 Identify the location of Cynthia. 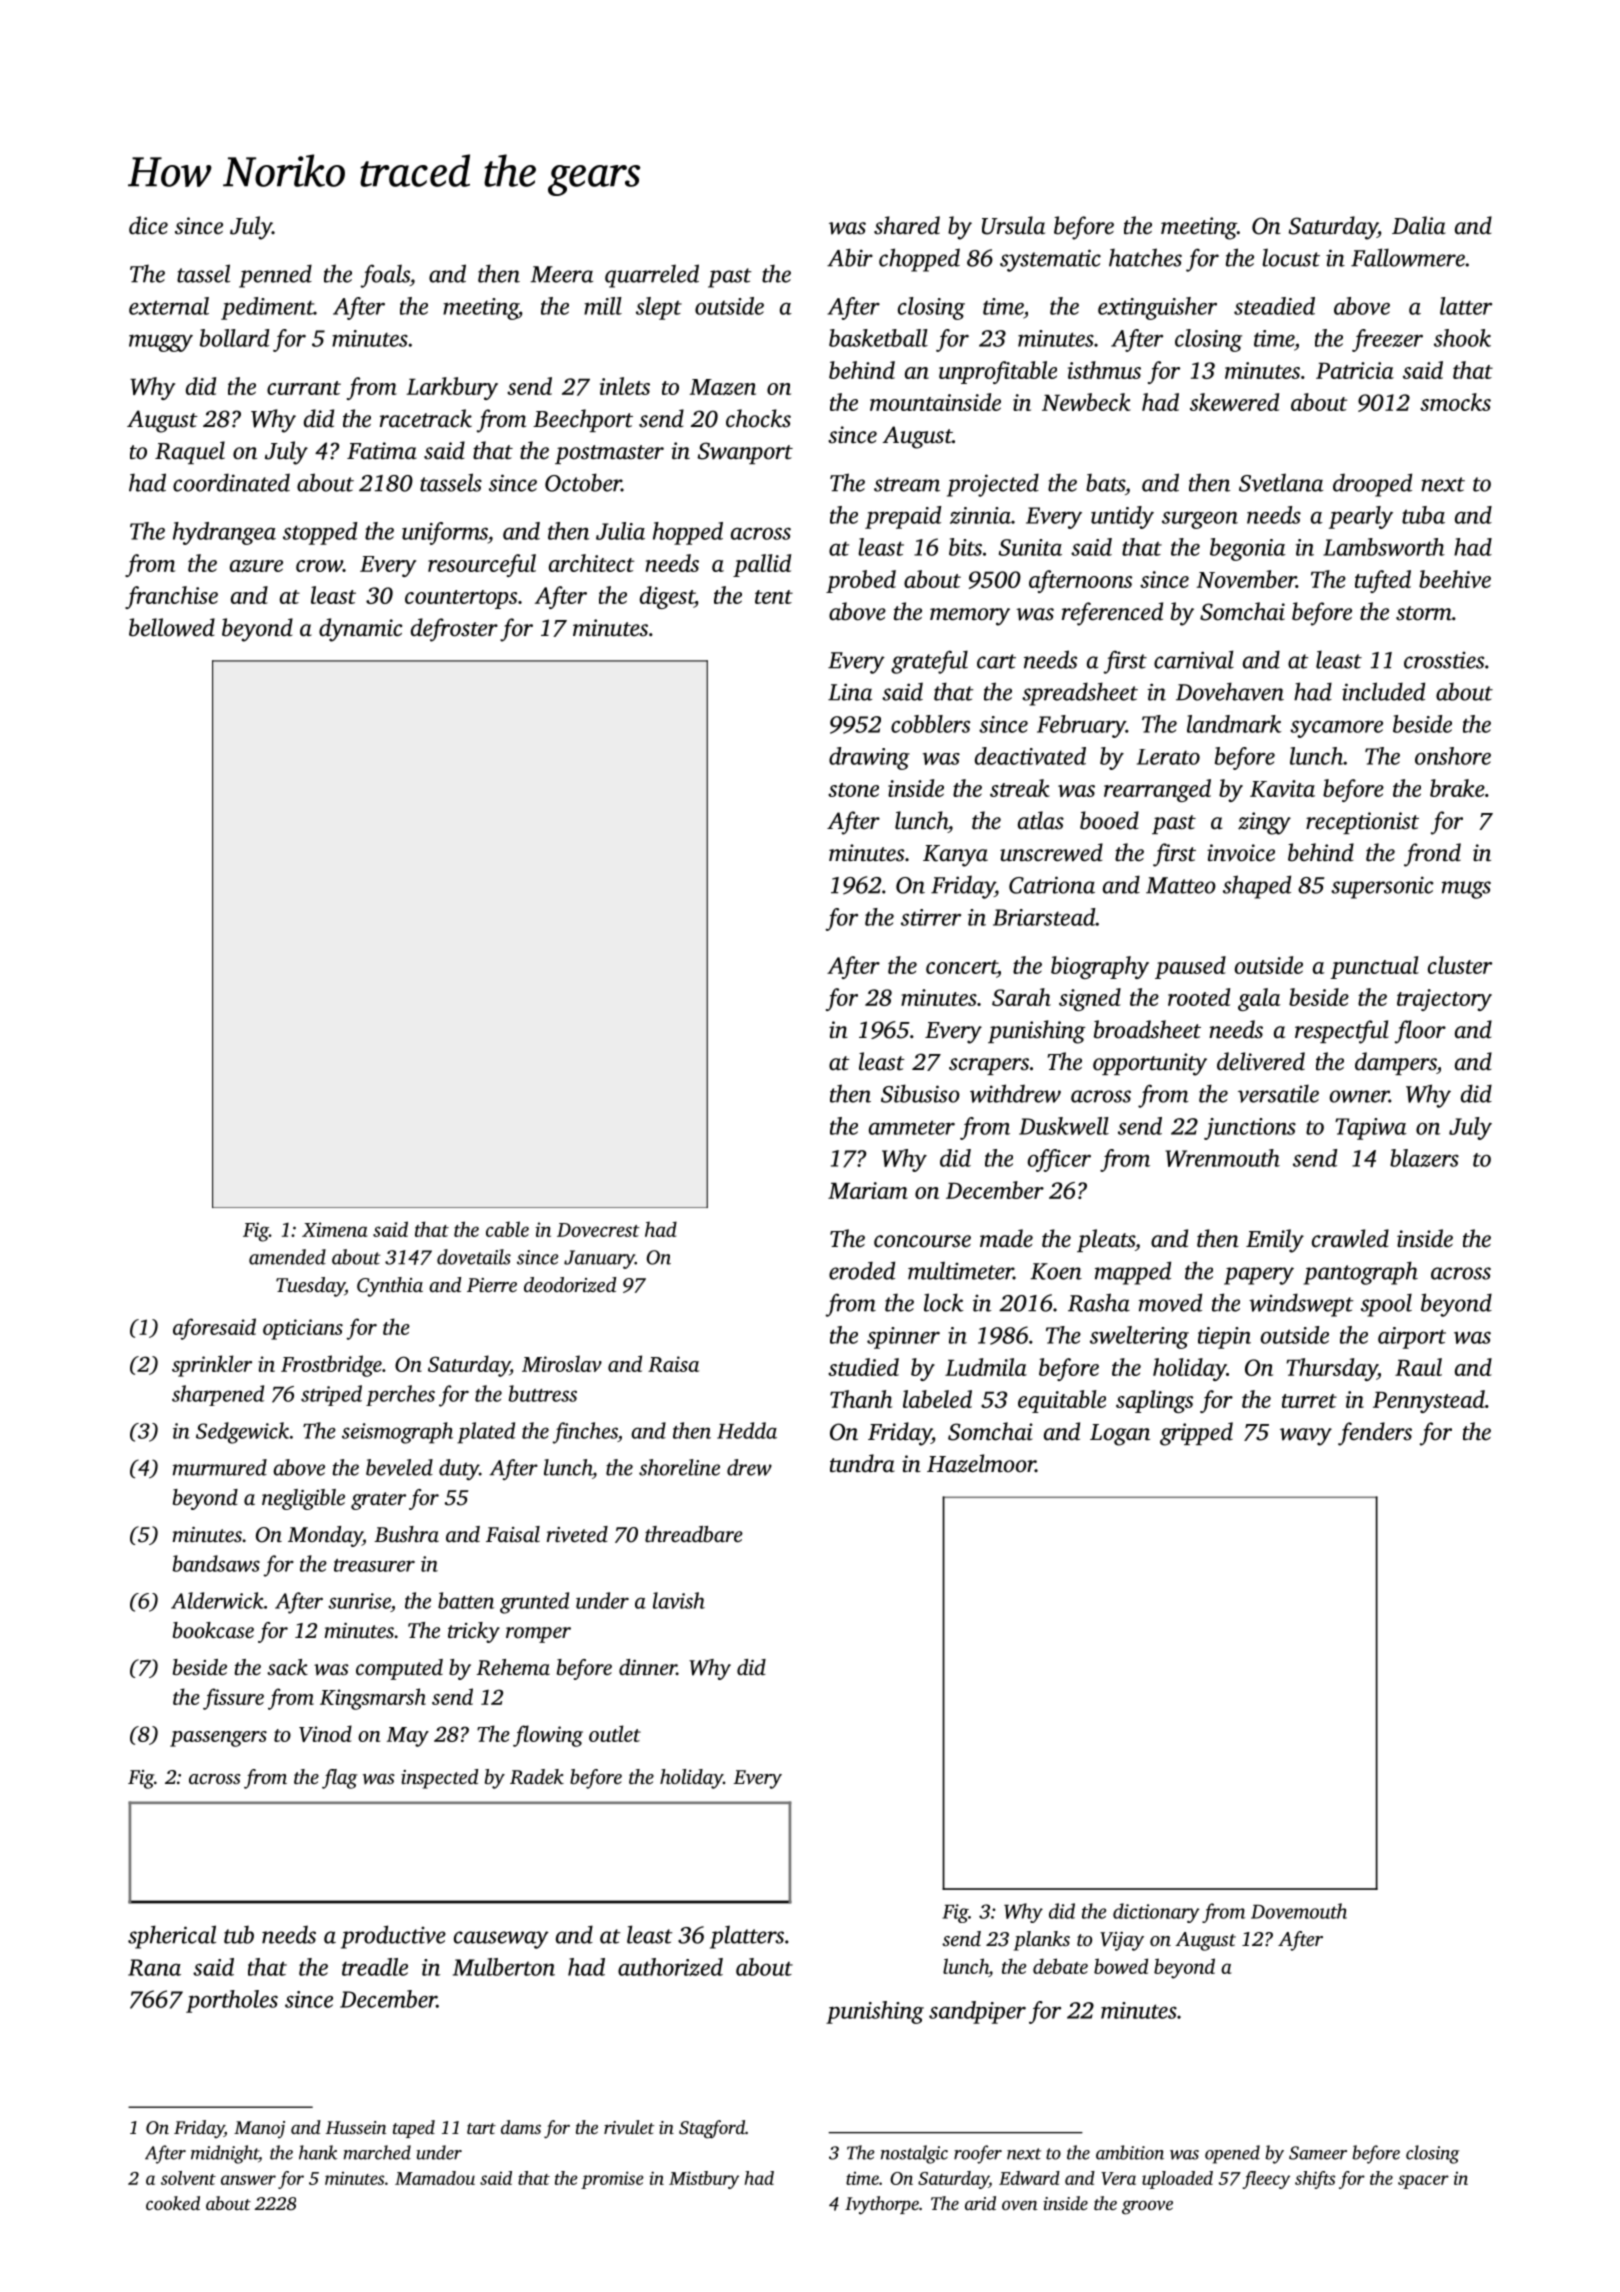
(390, 1287).
